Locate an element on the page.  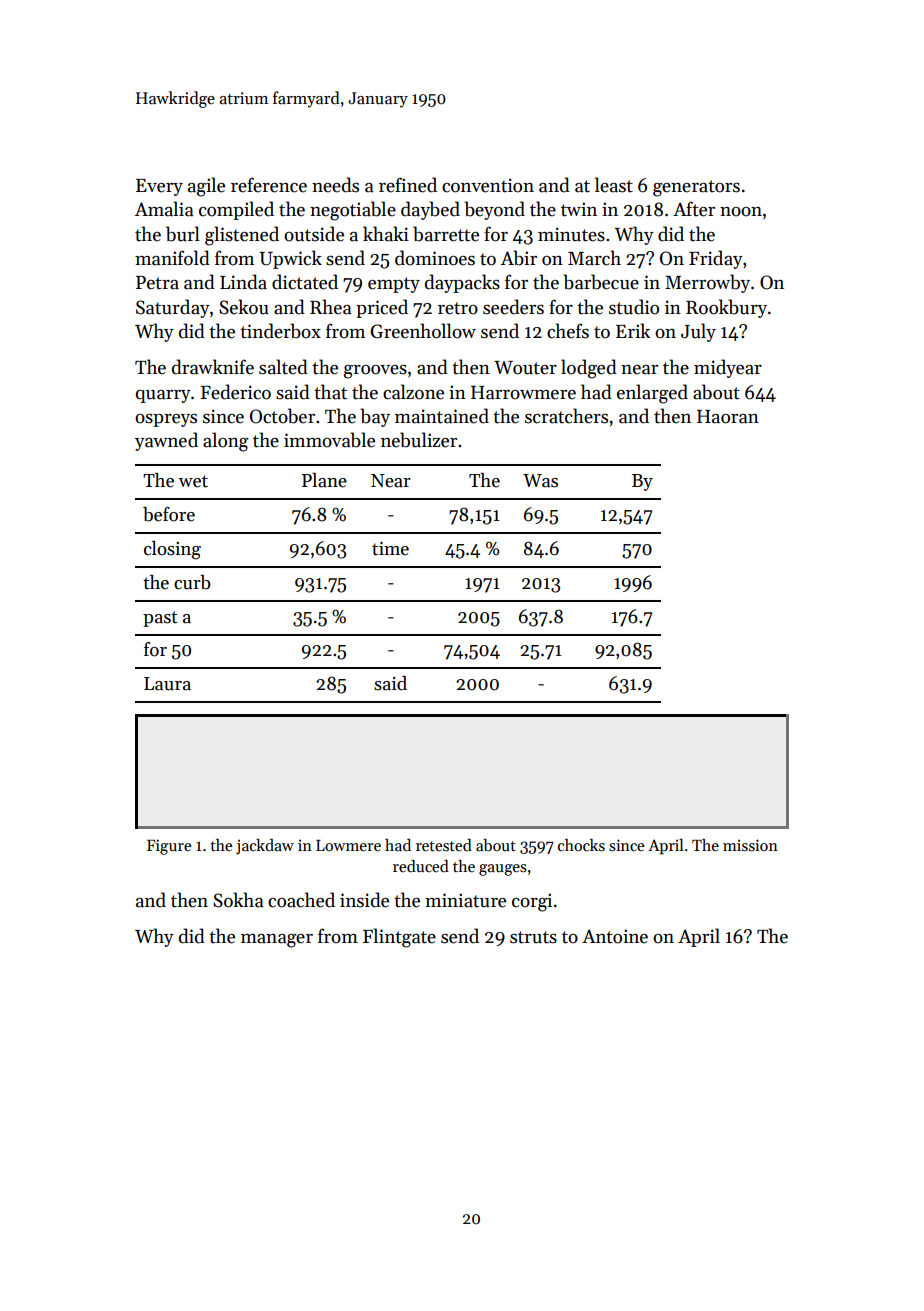
priced is located at coordinates (382, 308).
